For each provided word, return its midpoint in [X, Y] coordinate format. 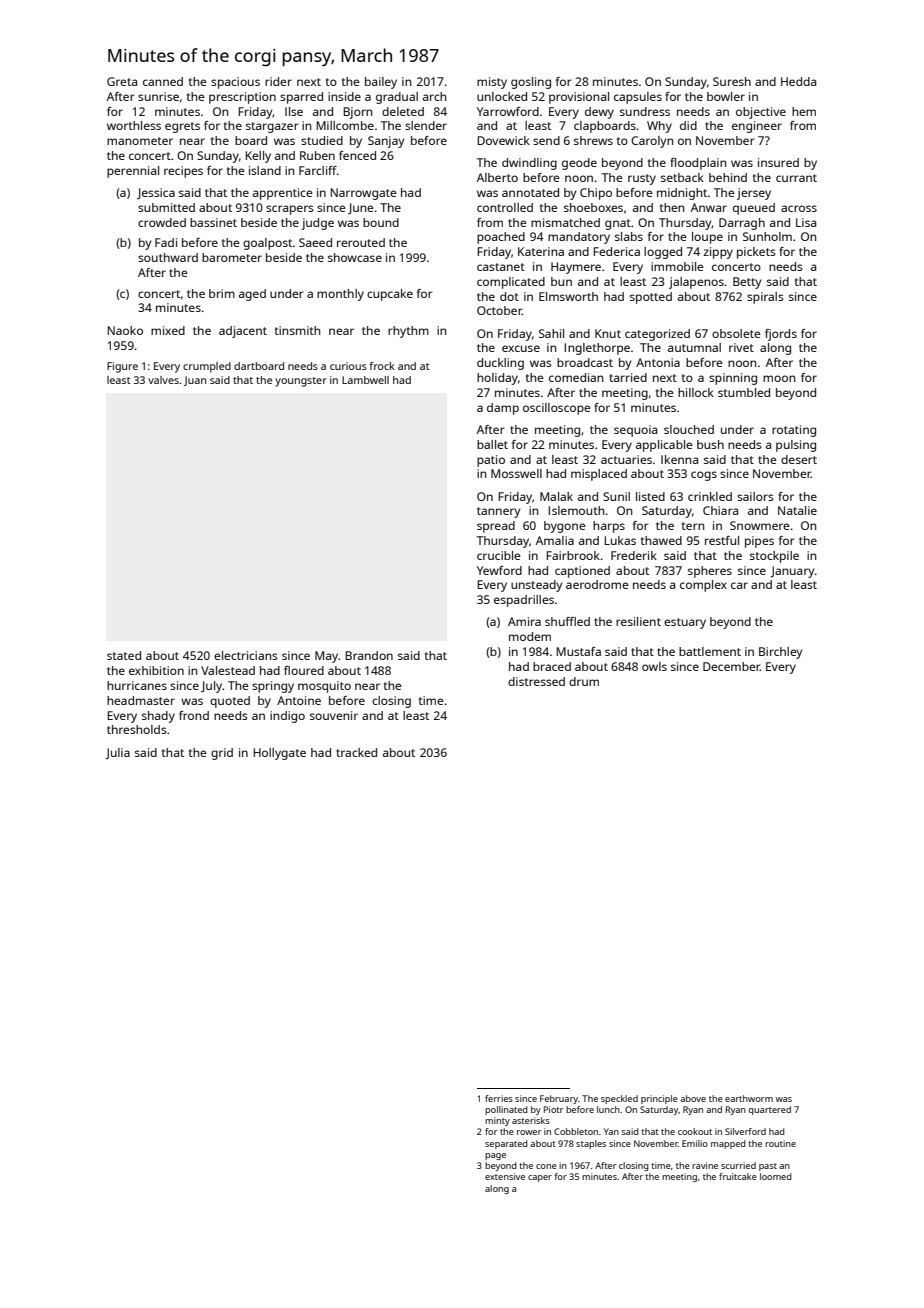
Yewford [499, 570]
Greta [122, 81]
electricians [246, 655]
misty [492, 83]
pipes [759, 542]
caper [540, 1178]
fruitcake [738, 1176]
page [495, 1156]
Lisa [806, 222]
